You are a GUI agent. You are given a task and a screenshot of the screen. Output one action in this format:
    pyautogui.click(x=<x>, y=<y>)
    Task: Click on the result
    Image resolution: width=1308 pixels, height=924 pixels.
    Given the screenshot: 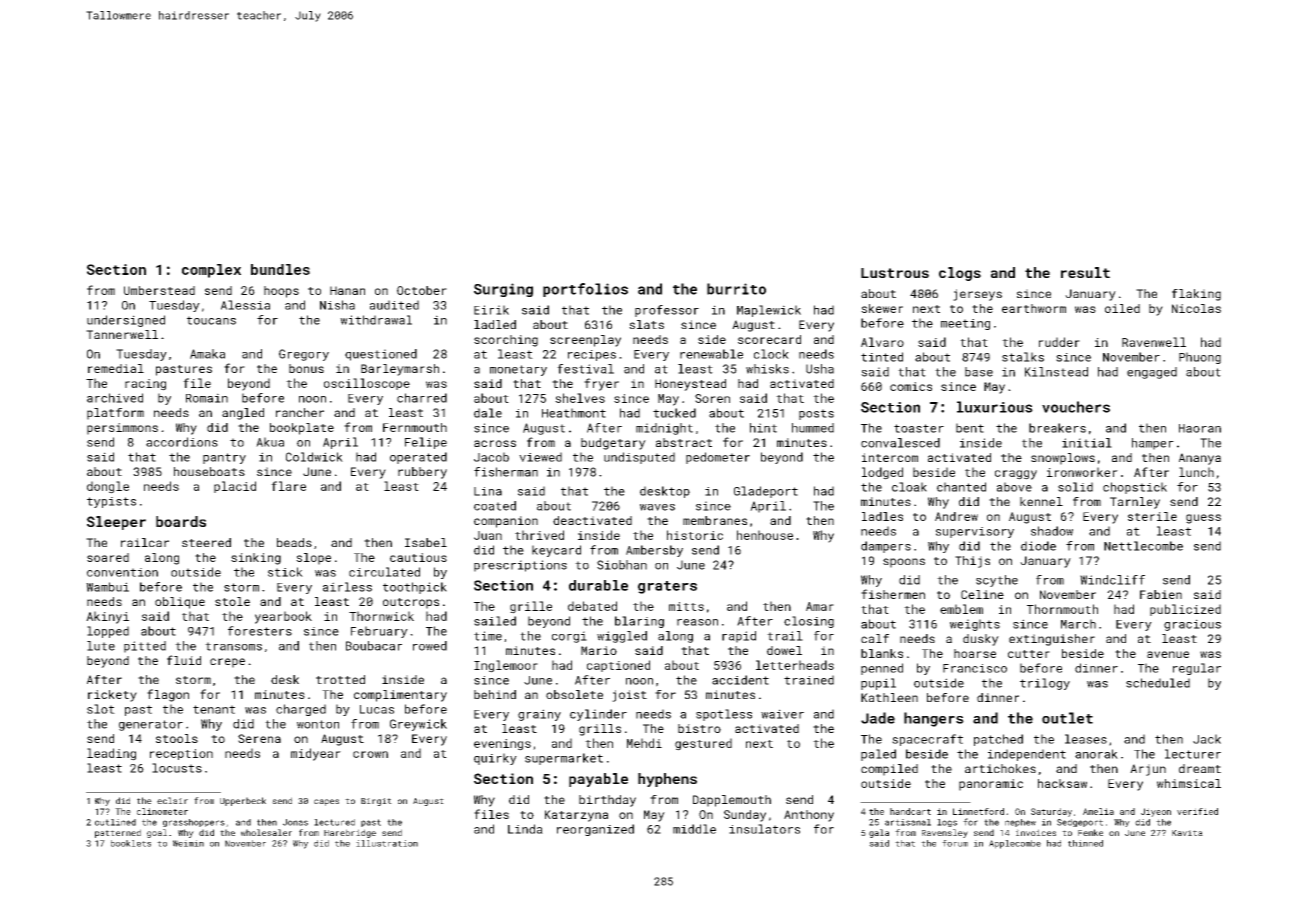 What is the action you would take?
    pyautogui.click(x=1085, y=272)
